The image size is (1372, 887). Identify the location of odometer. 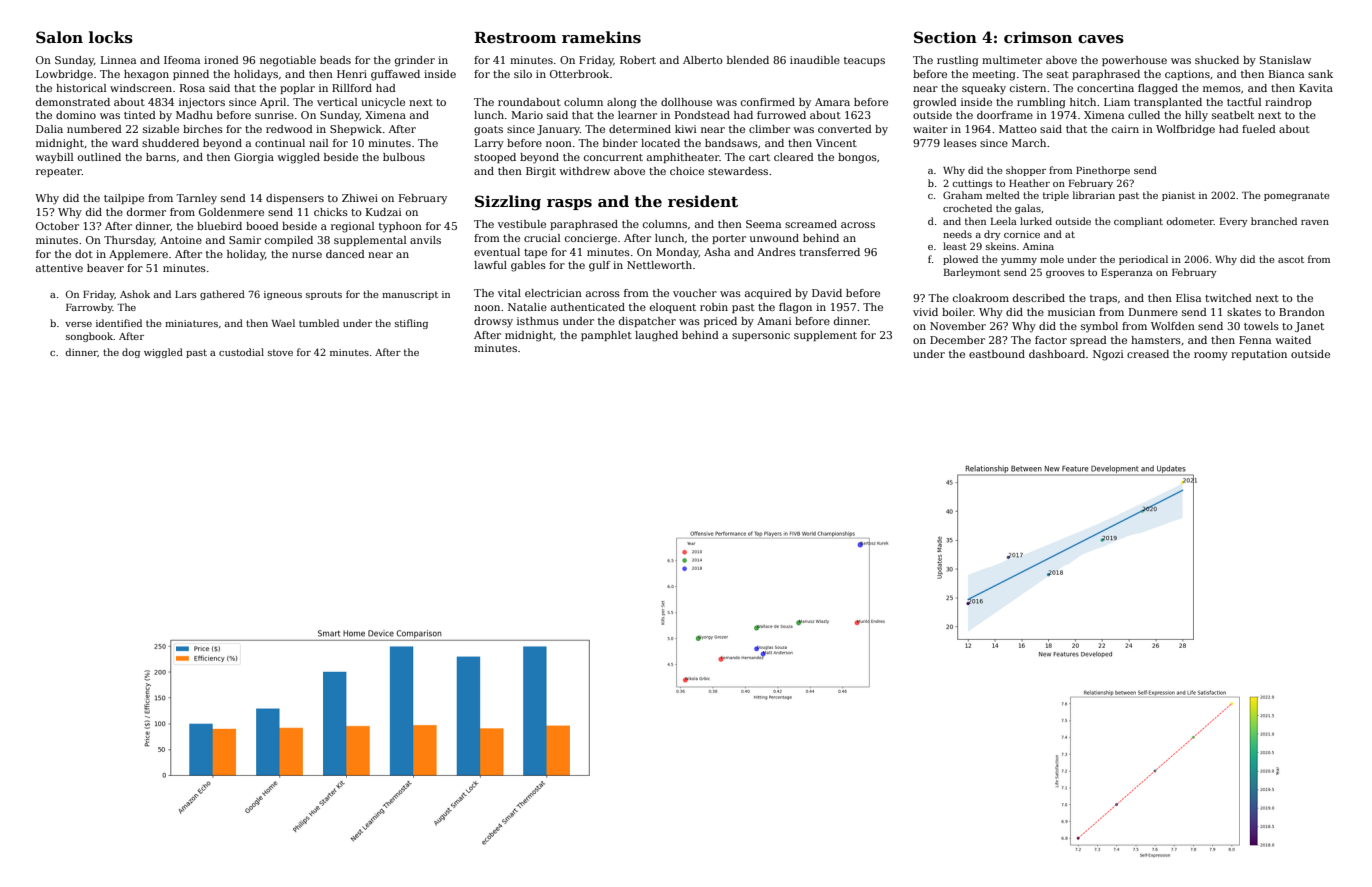
(1190, 221).
